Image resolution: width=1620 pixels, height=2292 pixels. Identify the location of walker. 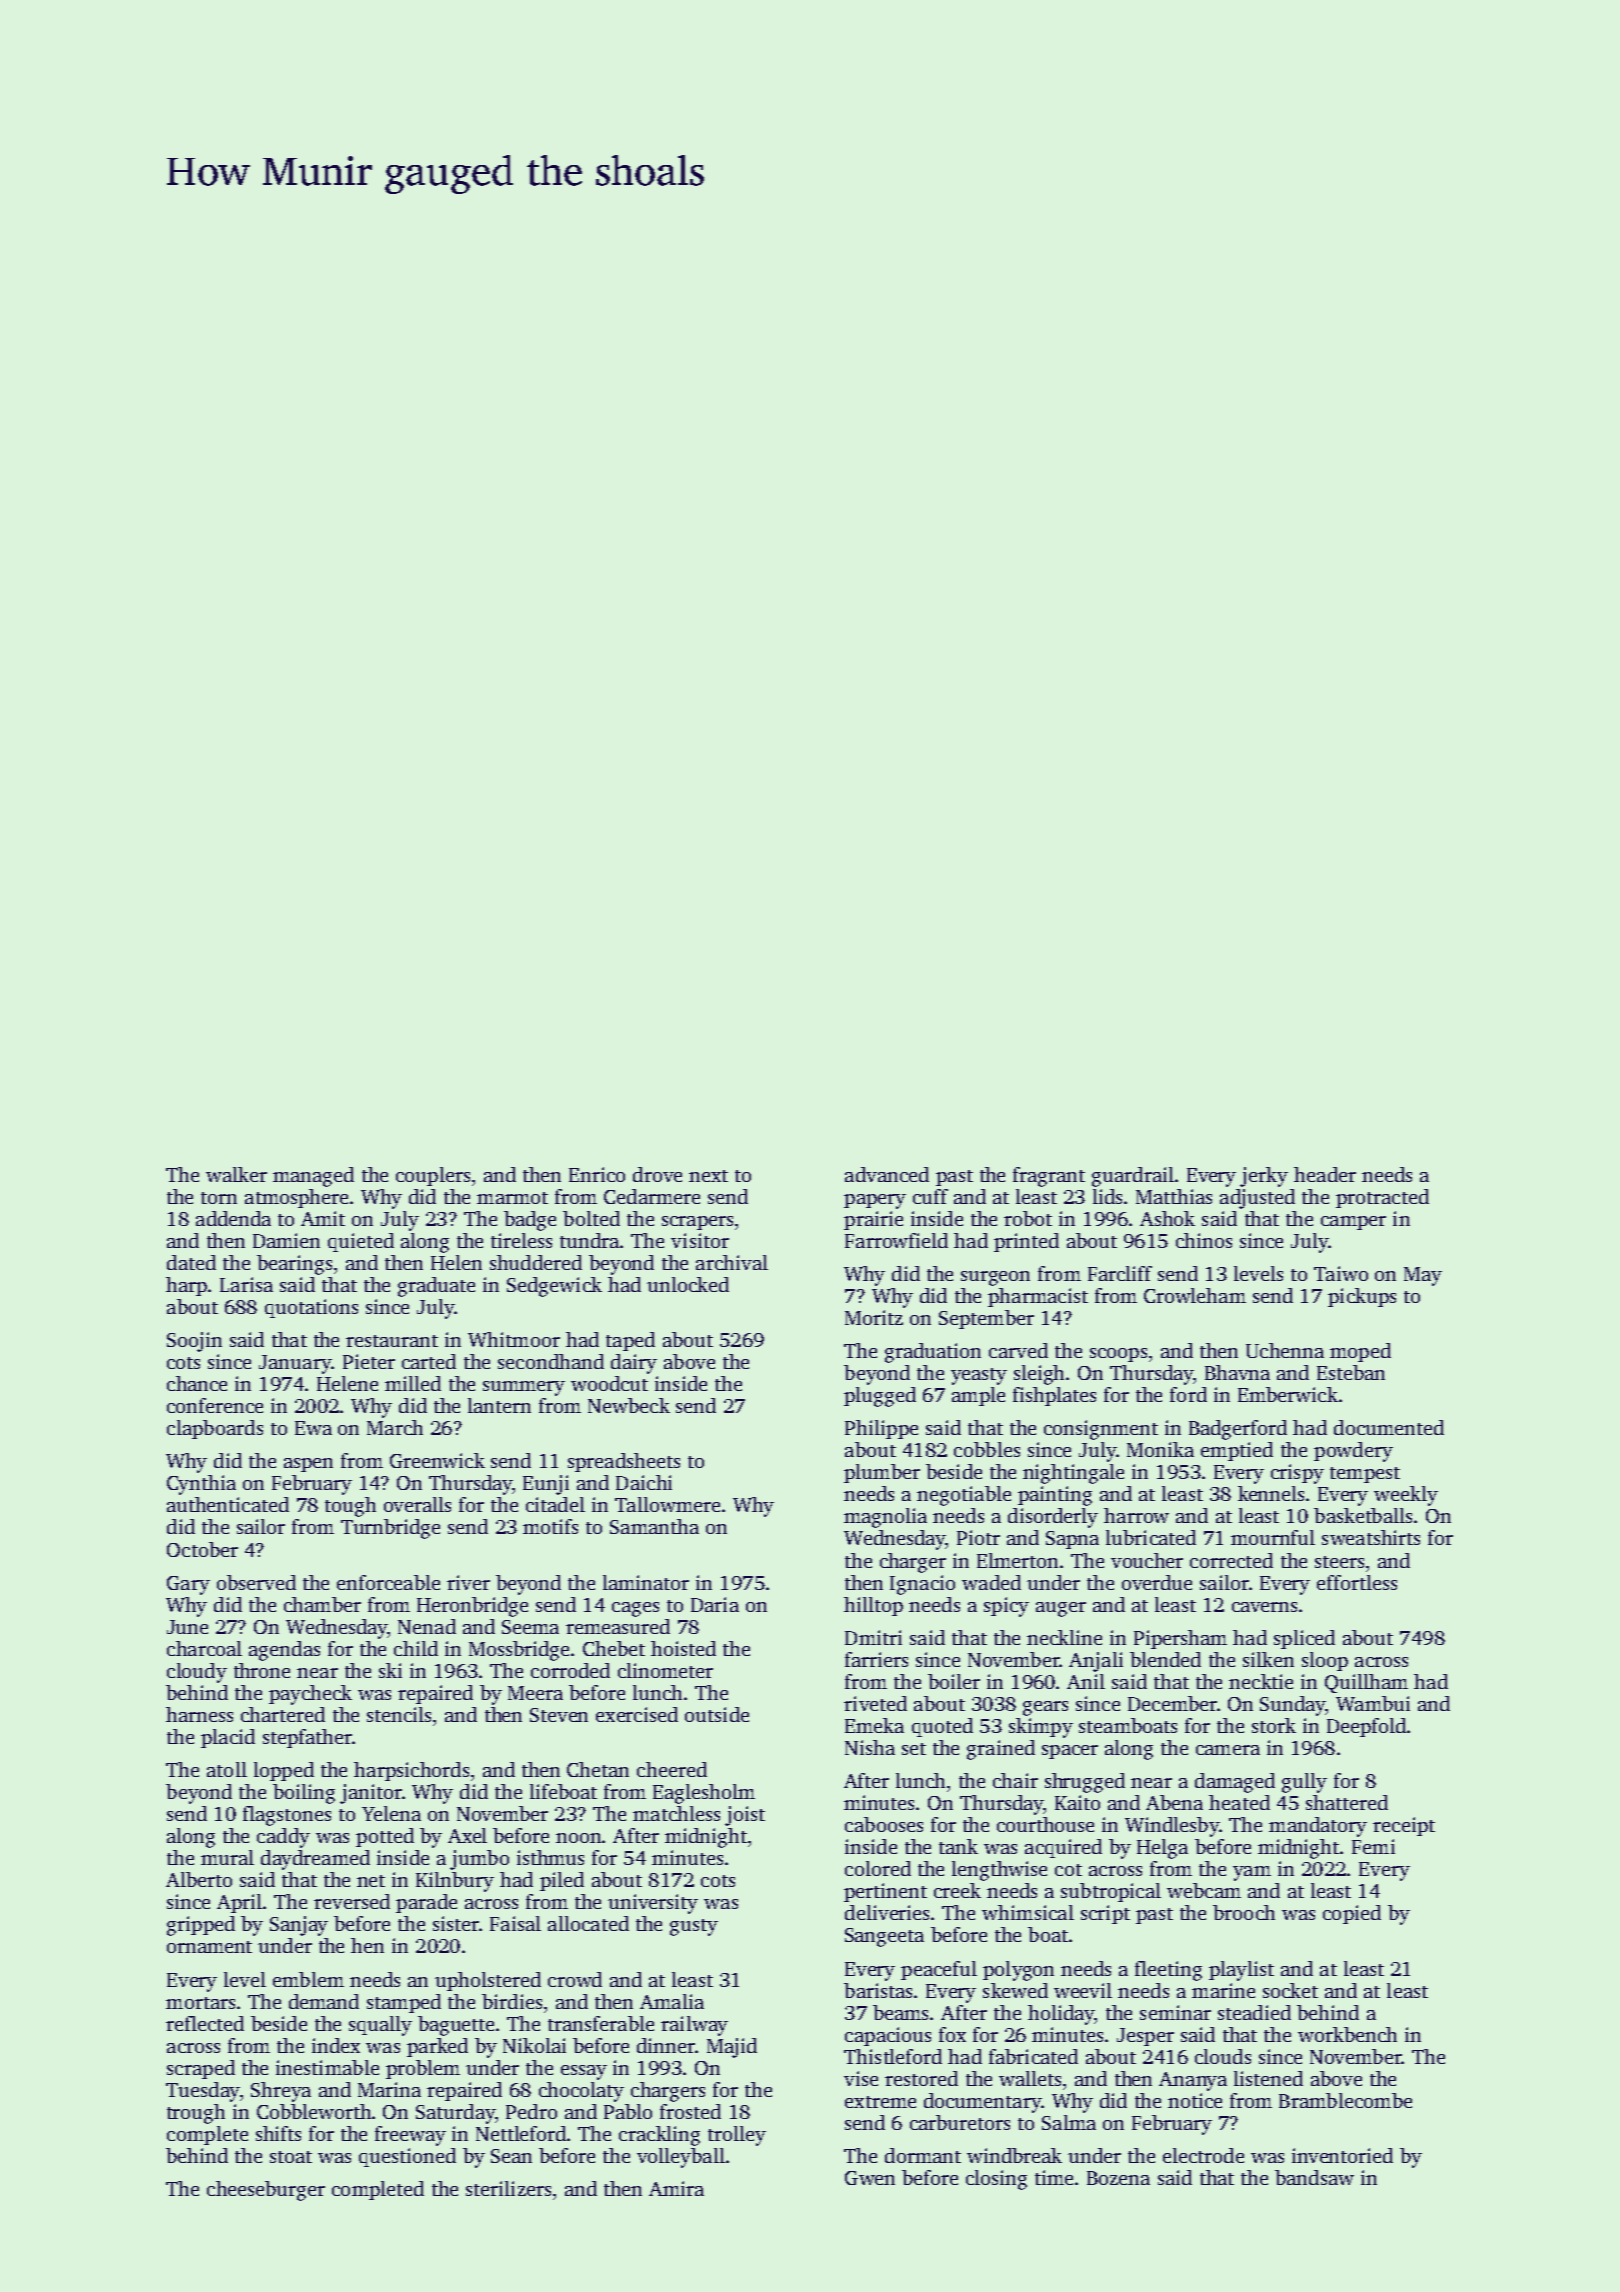
(236, 1174).
